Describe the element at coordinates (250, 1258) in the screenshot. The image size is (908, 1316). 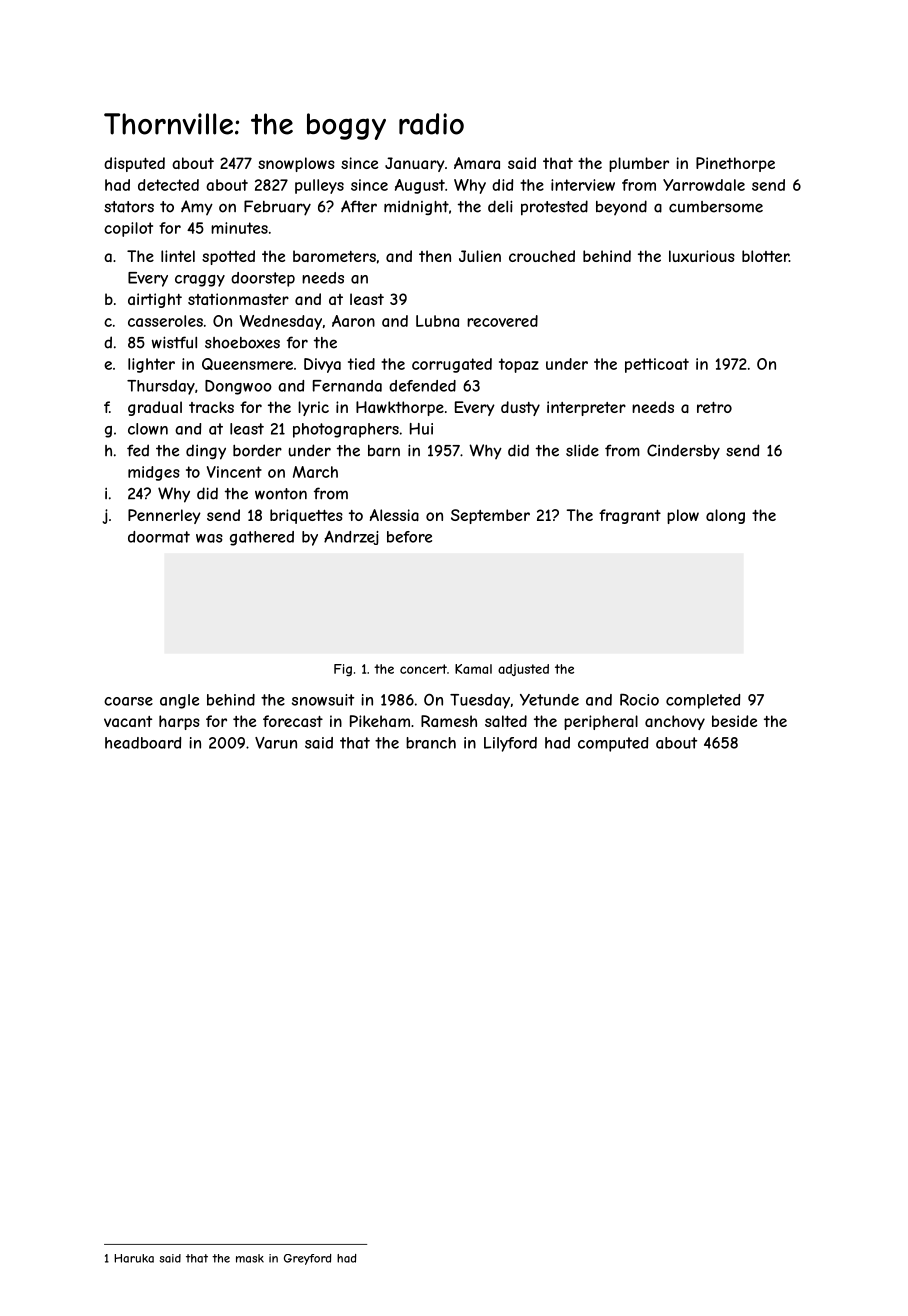
I see `mask` at that location.
